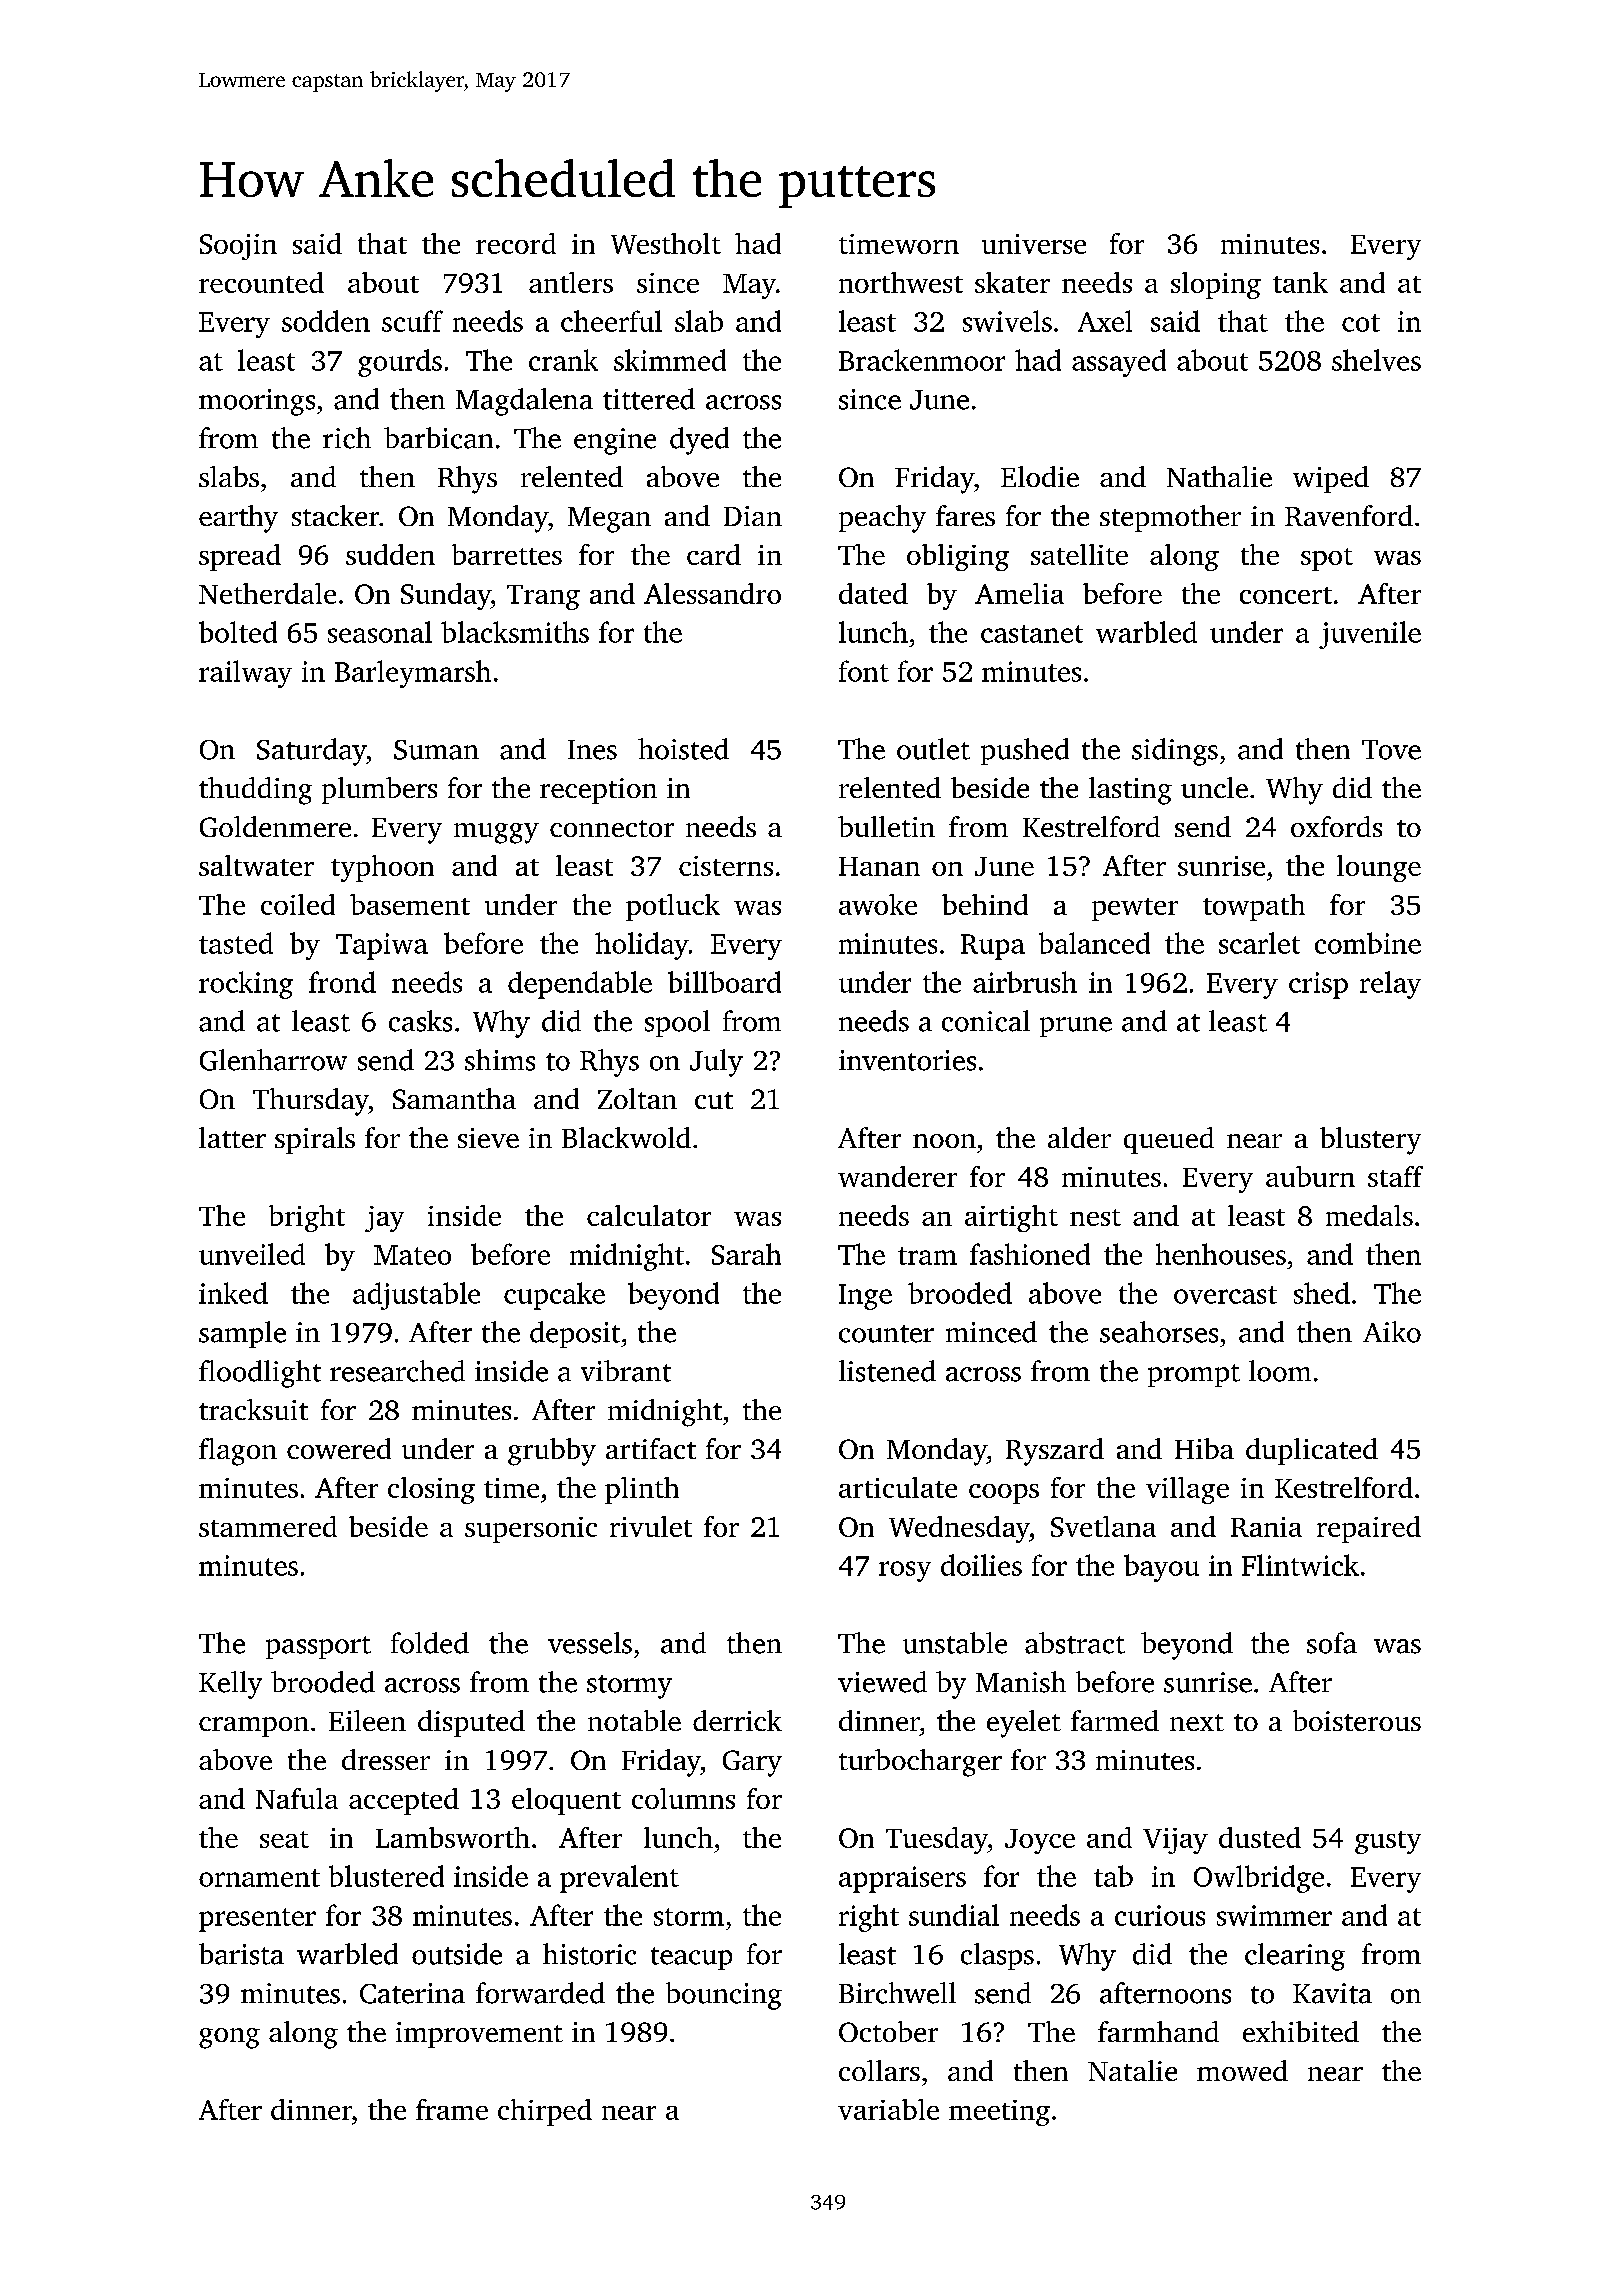  I want to click on obliging, so click(958, 557).
